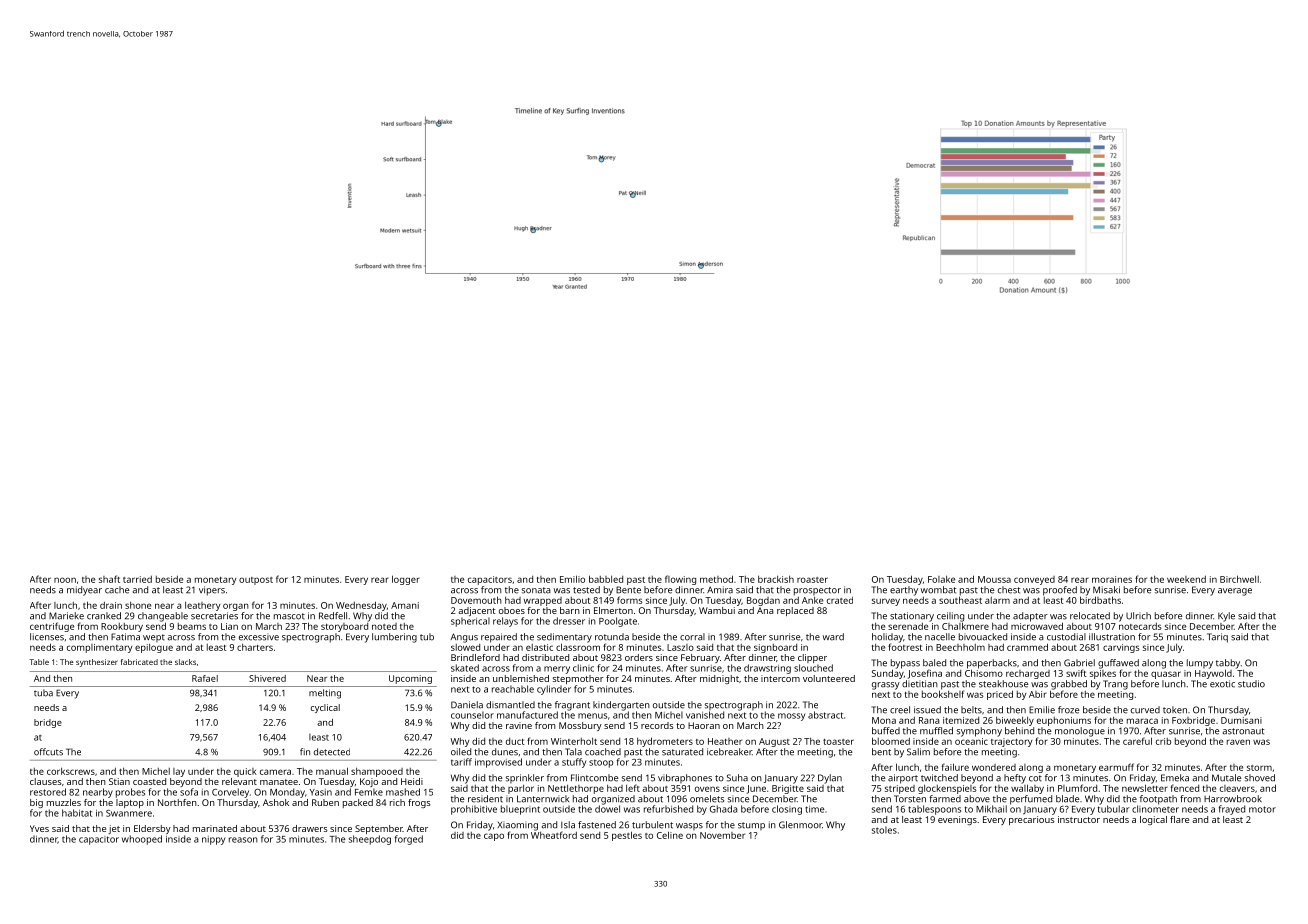 This page has height=924, width=1308. What do you see at coordinates (812, 580) in the page?
I see `roaster` at bounding box center [812, 580].
